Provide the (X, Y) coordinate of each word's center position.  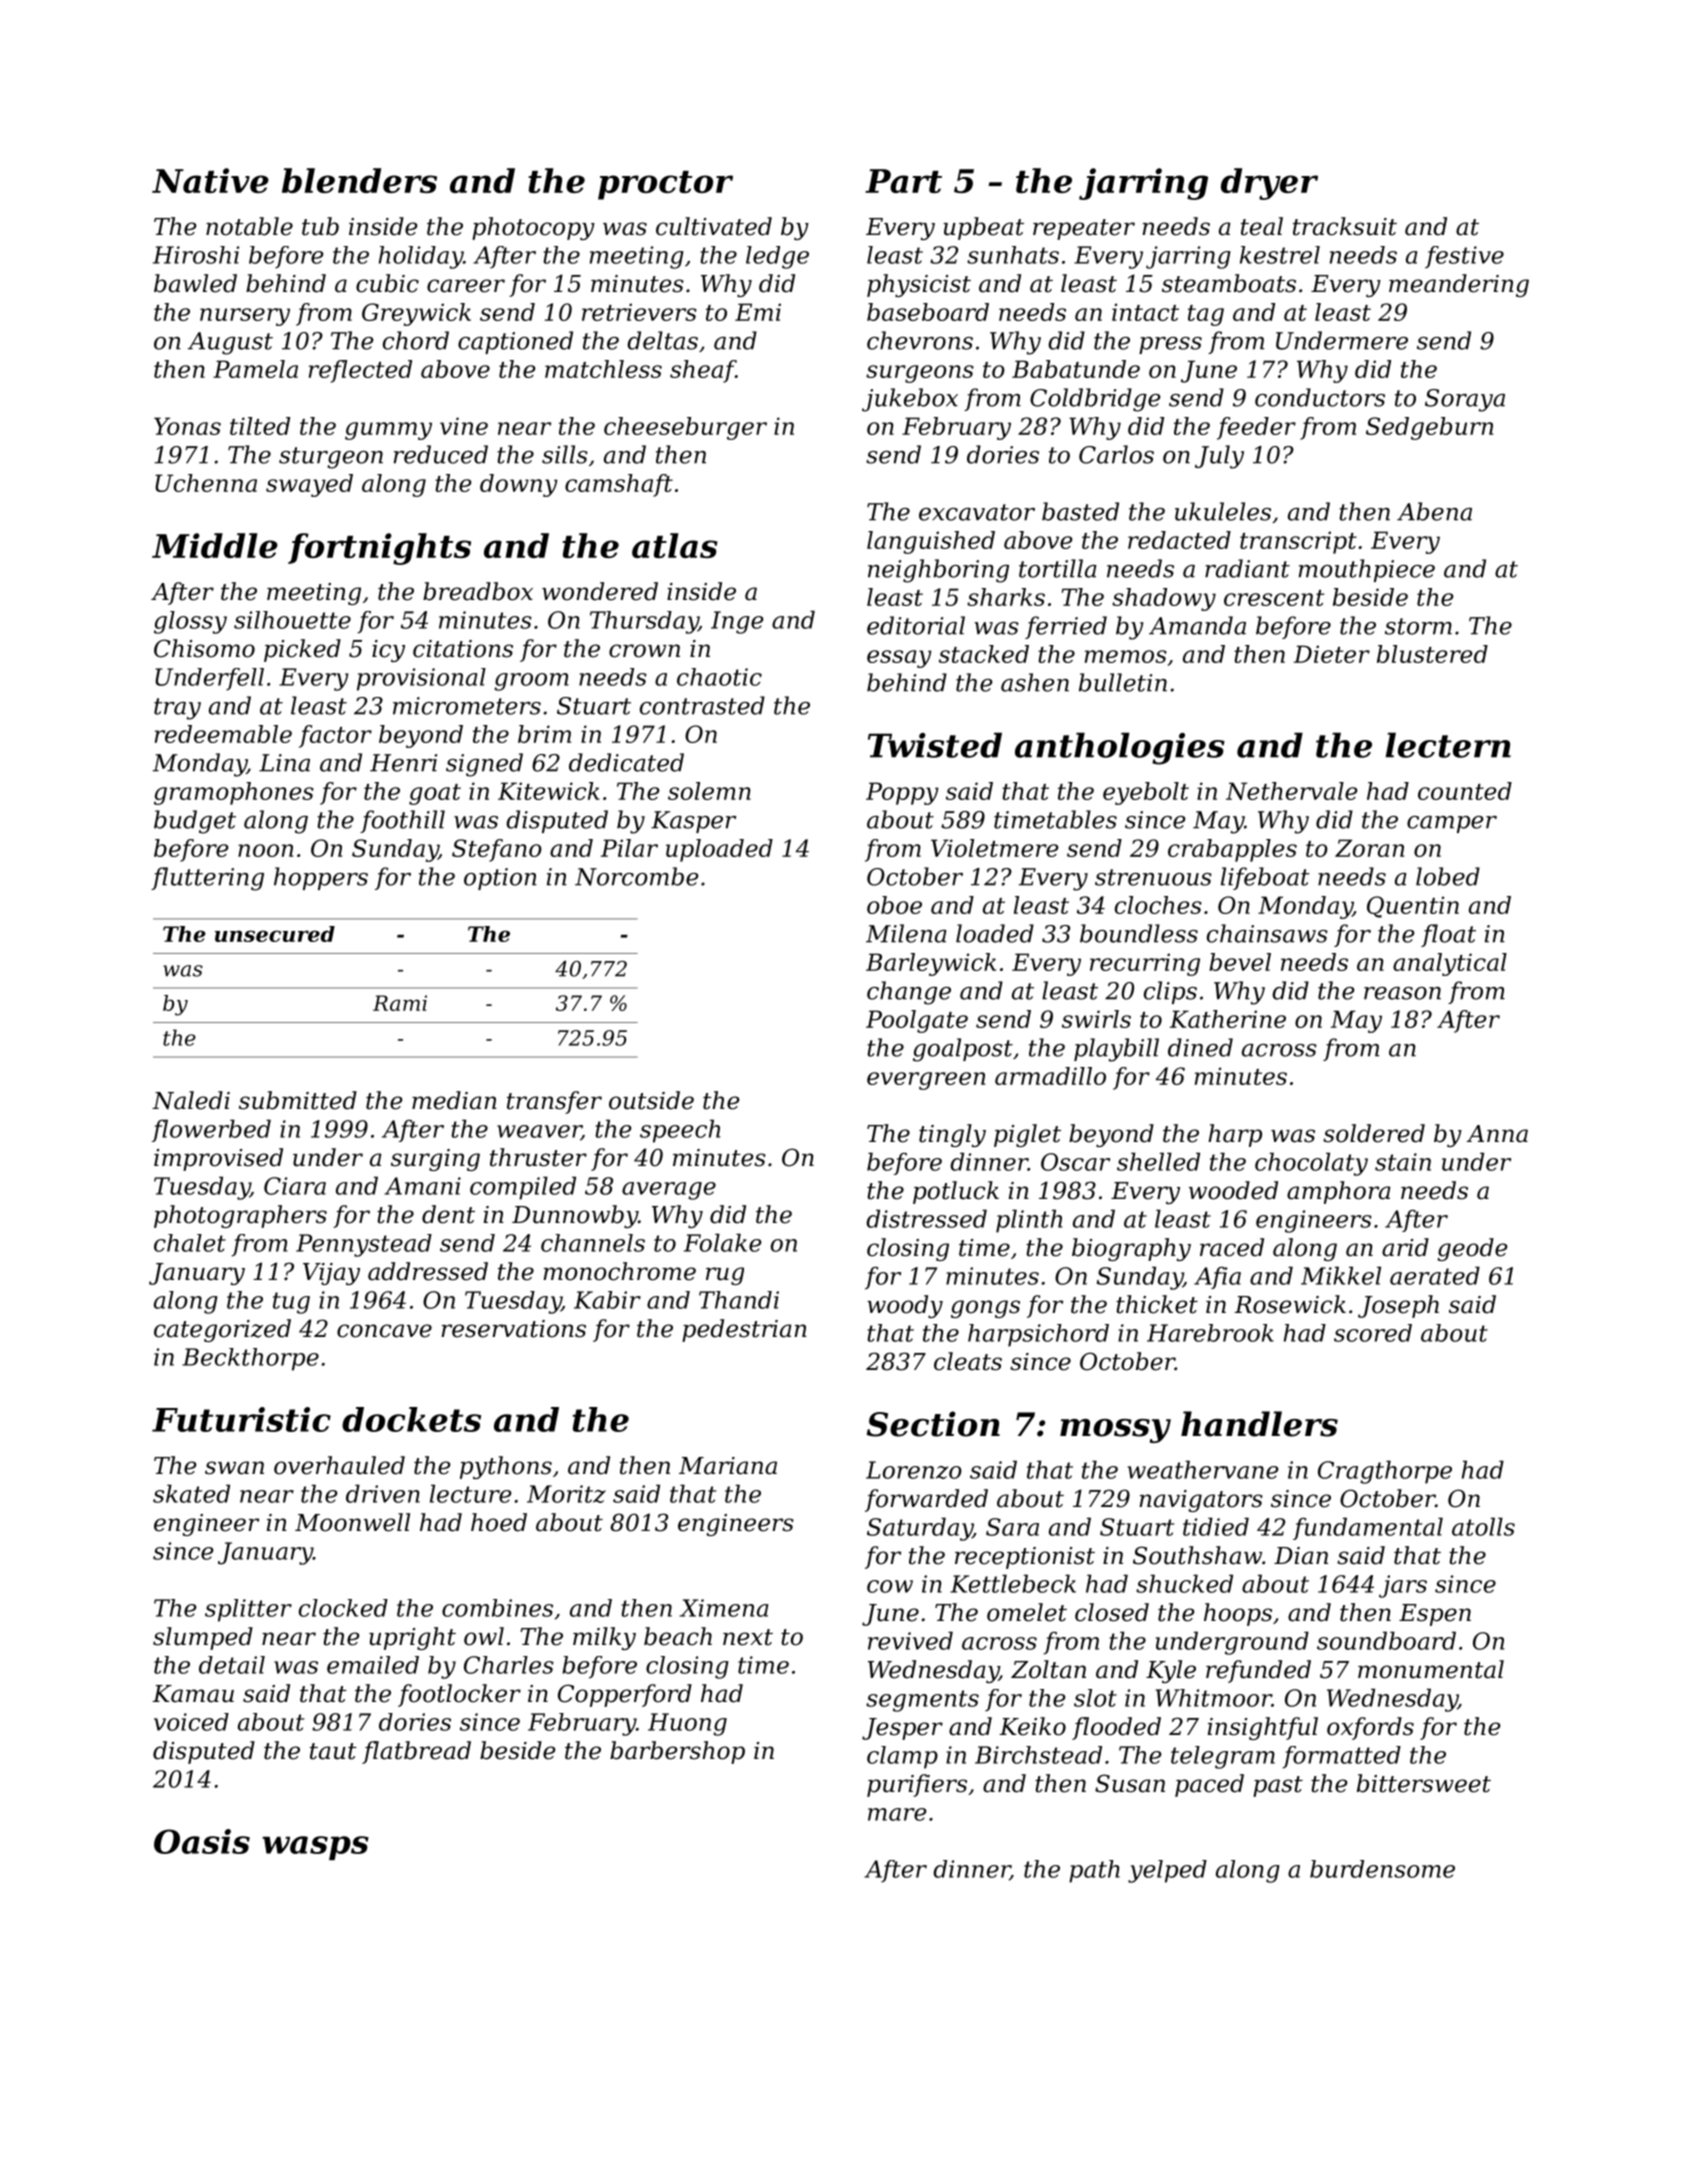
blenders (359, 180)
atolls (1483, 1526)
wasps (315, 1848)
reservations (513, 1329)
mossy (1115, 1431)
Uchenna (206, 483)
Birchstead (1038, 1755)
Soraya (1465, 400)
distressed (926, 1218)
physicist (919, 285)
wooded (1233, 1190)
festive (1464, 257)
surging (435, 1160)
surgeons (920, 374)
